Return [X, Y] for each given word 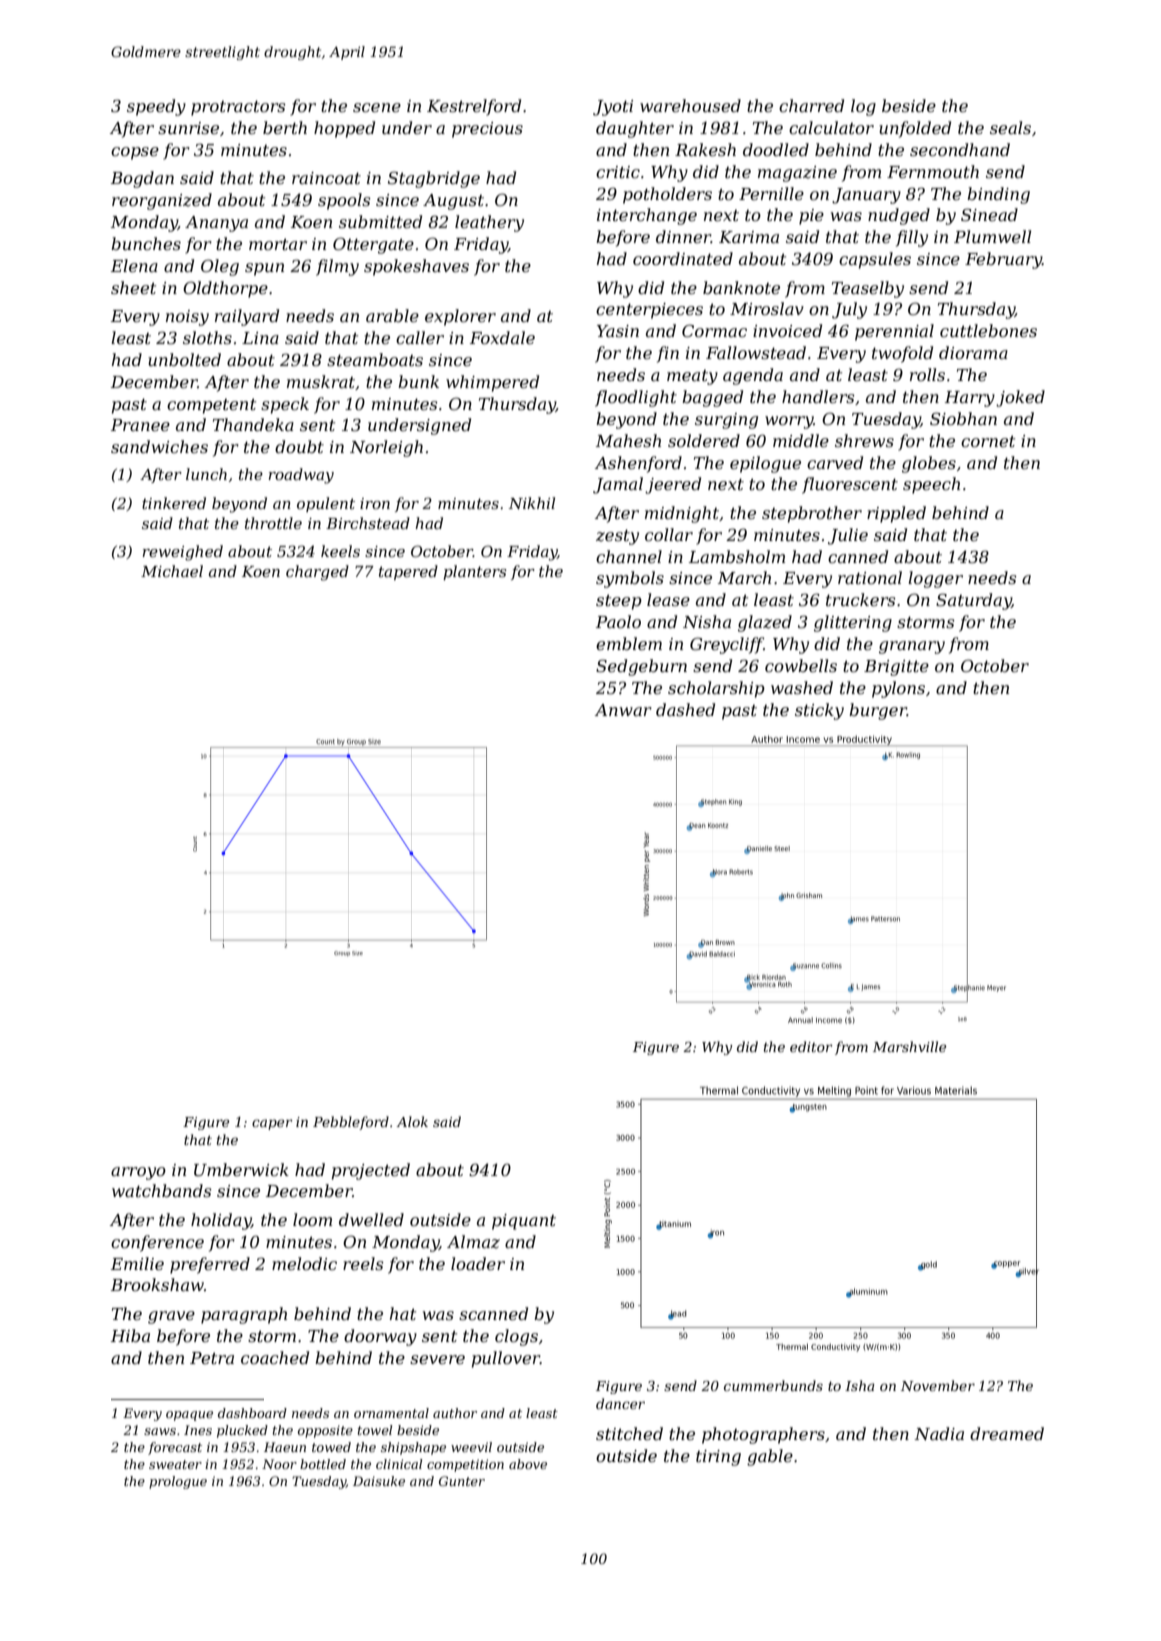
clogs [516, 1337]
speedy [156, 107]
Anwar [623, 710]
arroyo [138, 1173]
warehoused [690, 105]
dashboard [252, 1413]
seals [1010, 127]
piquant [524, 1222]
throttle [273, 523]
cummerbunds [773, 1385]
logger [935, 579]
